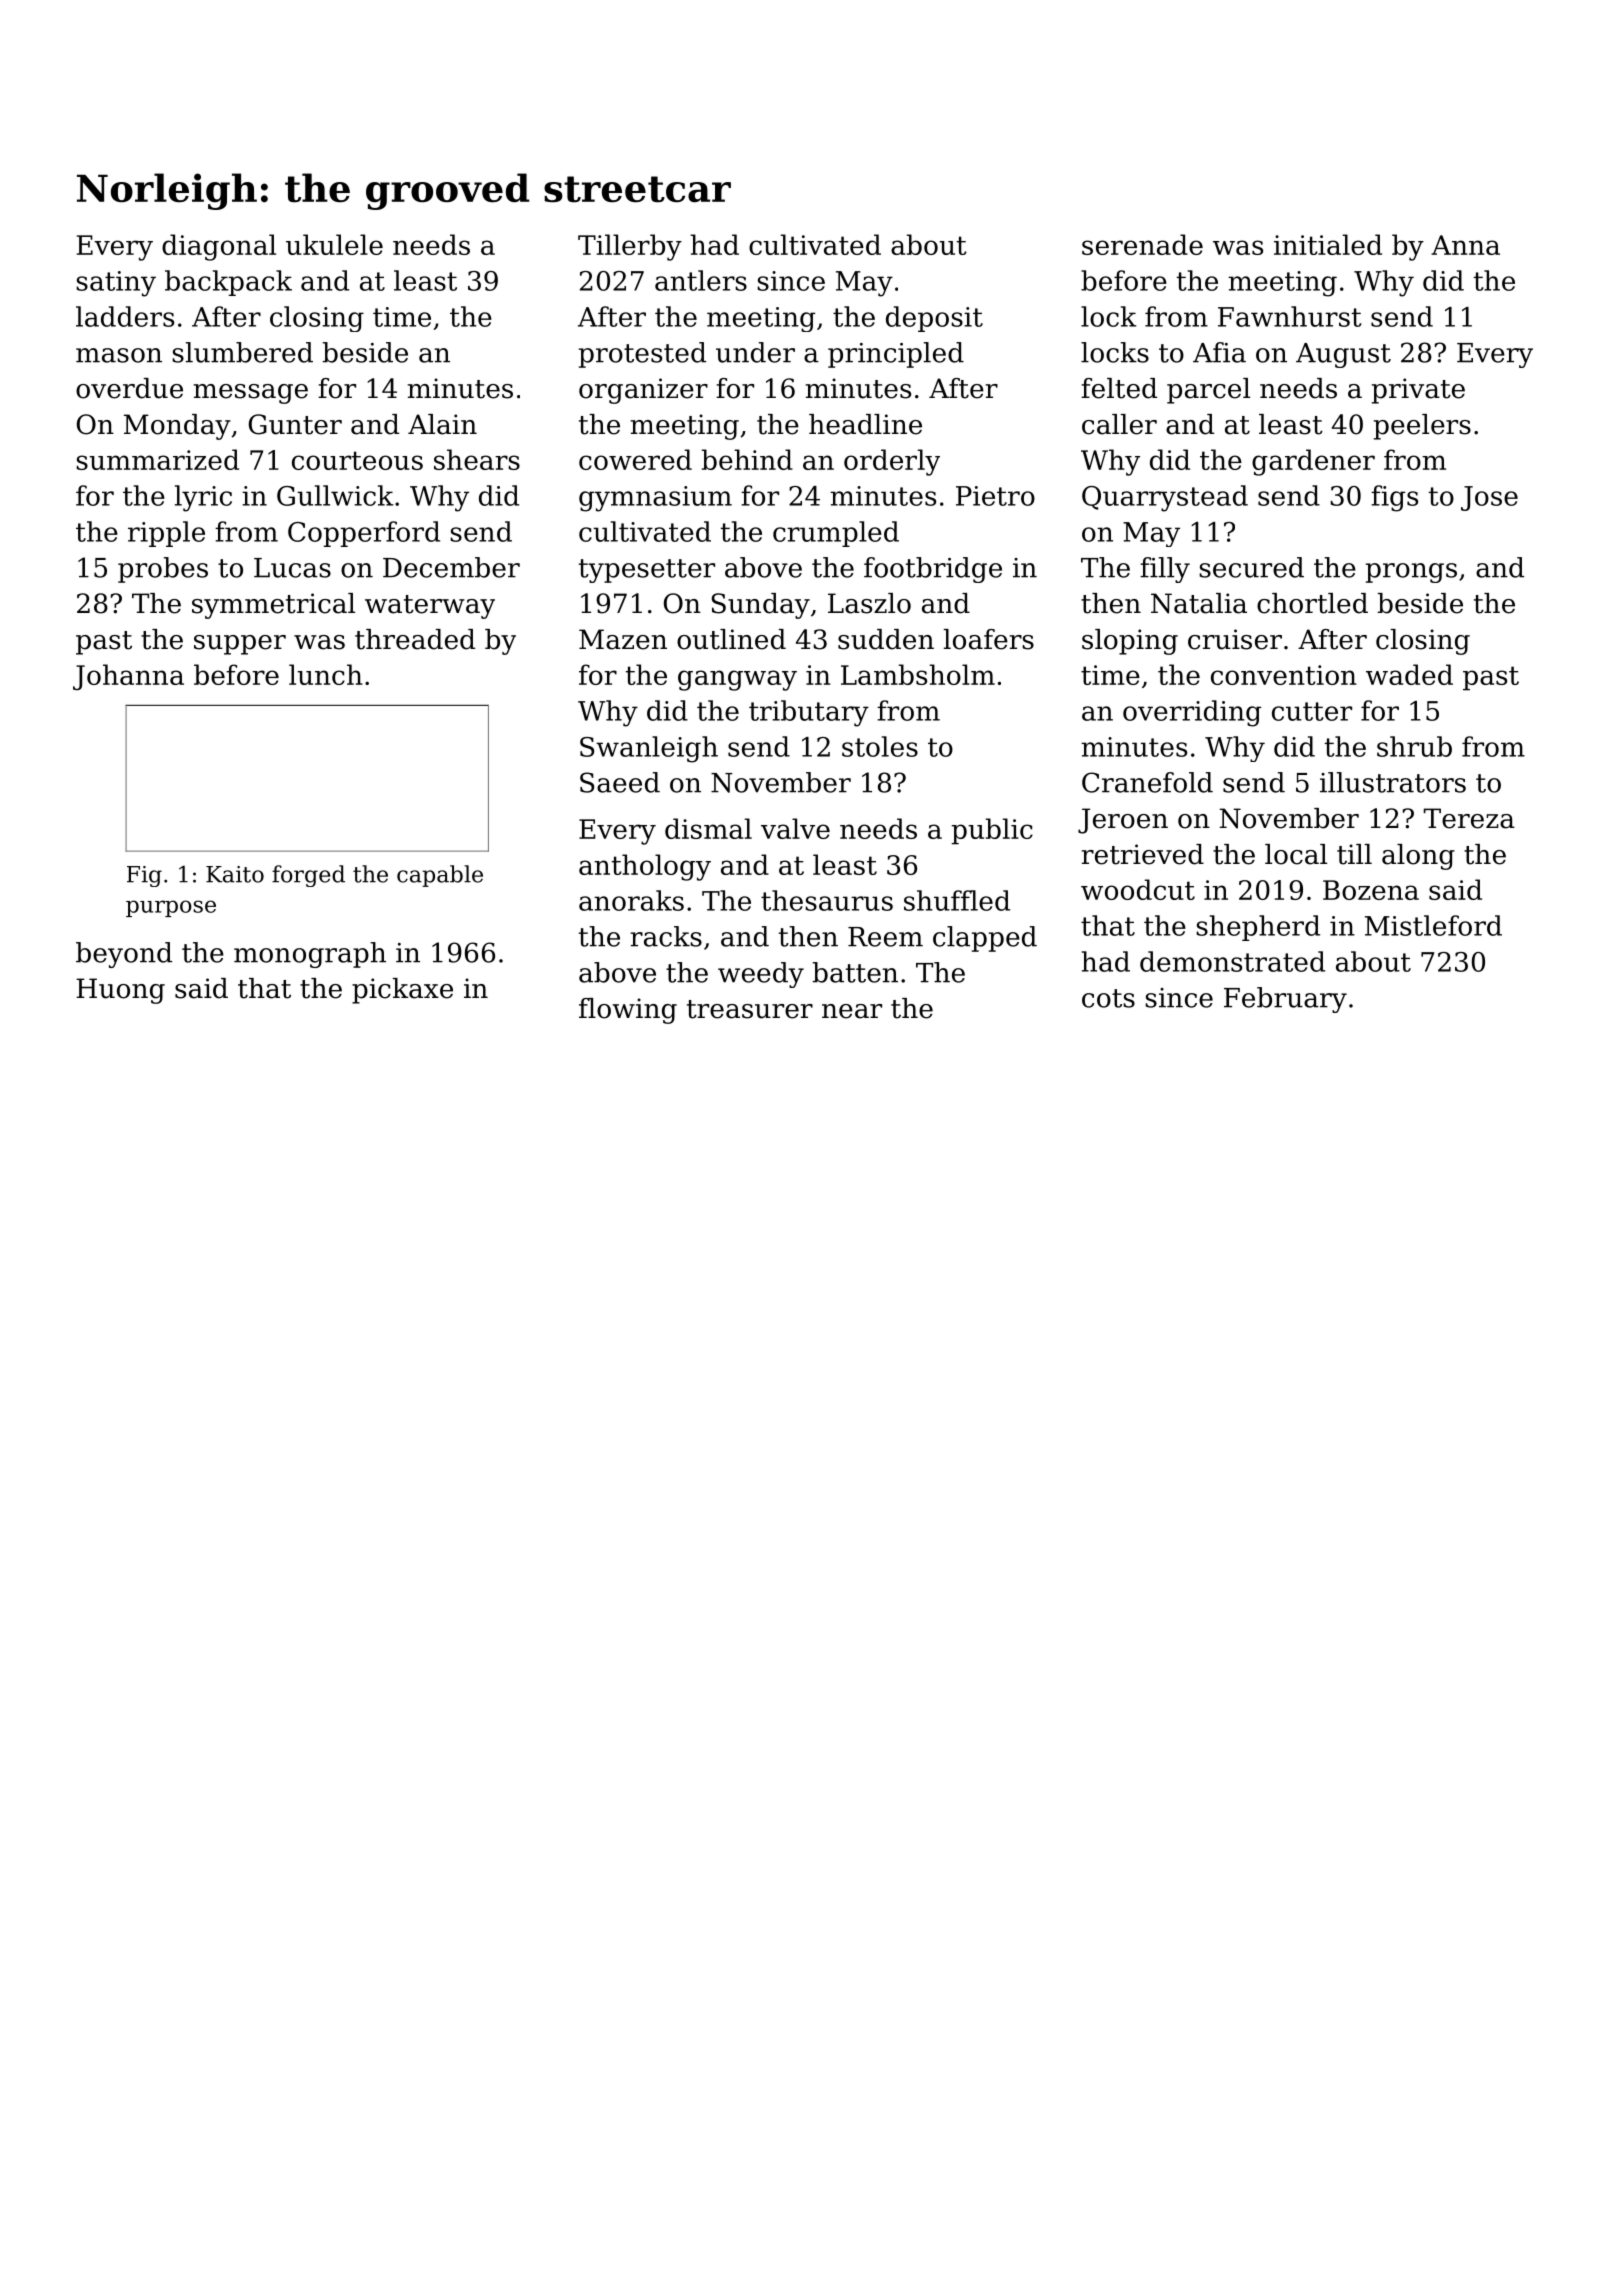 The image size is (1620, 2292). I want to click on racks, so click(666, 936).
